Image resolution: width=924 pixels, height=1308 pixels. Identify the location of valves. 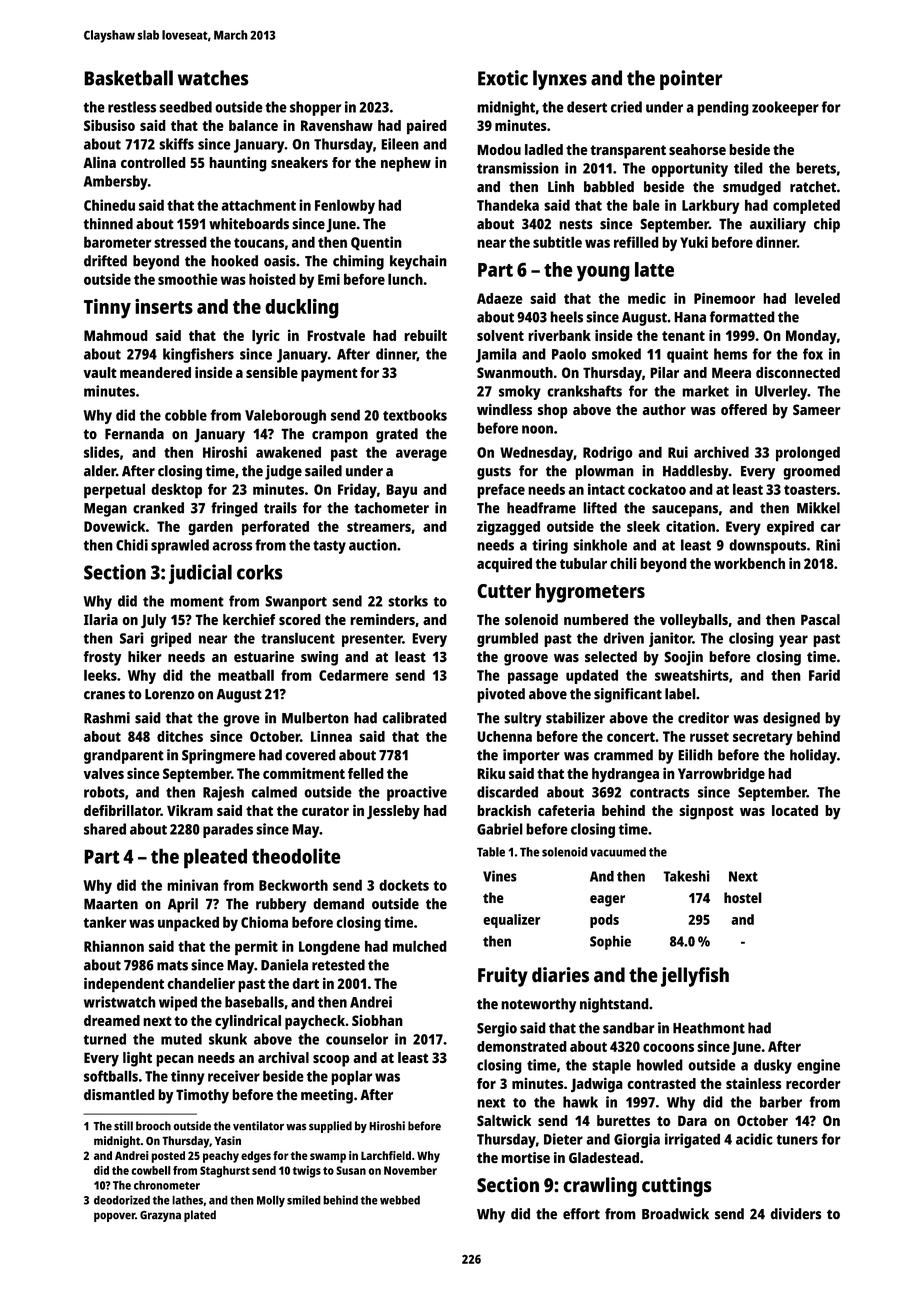
(104, 773).
